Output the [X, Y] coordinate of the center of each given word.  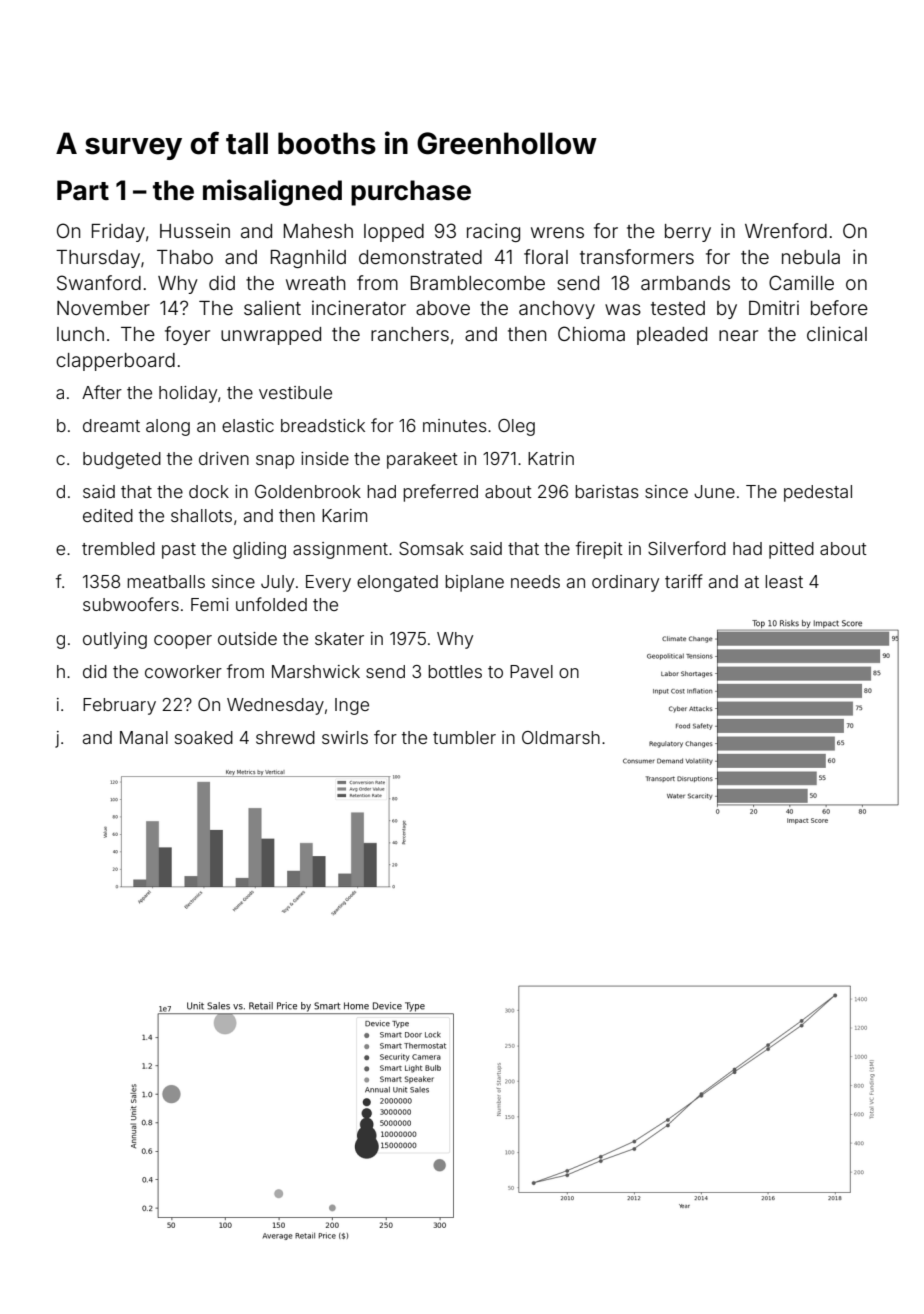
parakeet [422, 460]
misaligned [272, 192]
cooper [183, 642]
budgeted [122, 460]
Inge [352, 706]
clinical [837, 333]
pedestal [818, 493]
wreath [316, 283]
